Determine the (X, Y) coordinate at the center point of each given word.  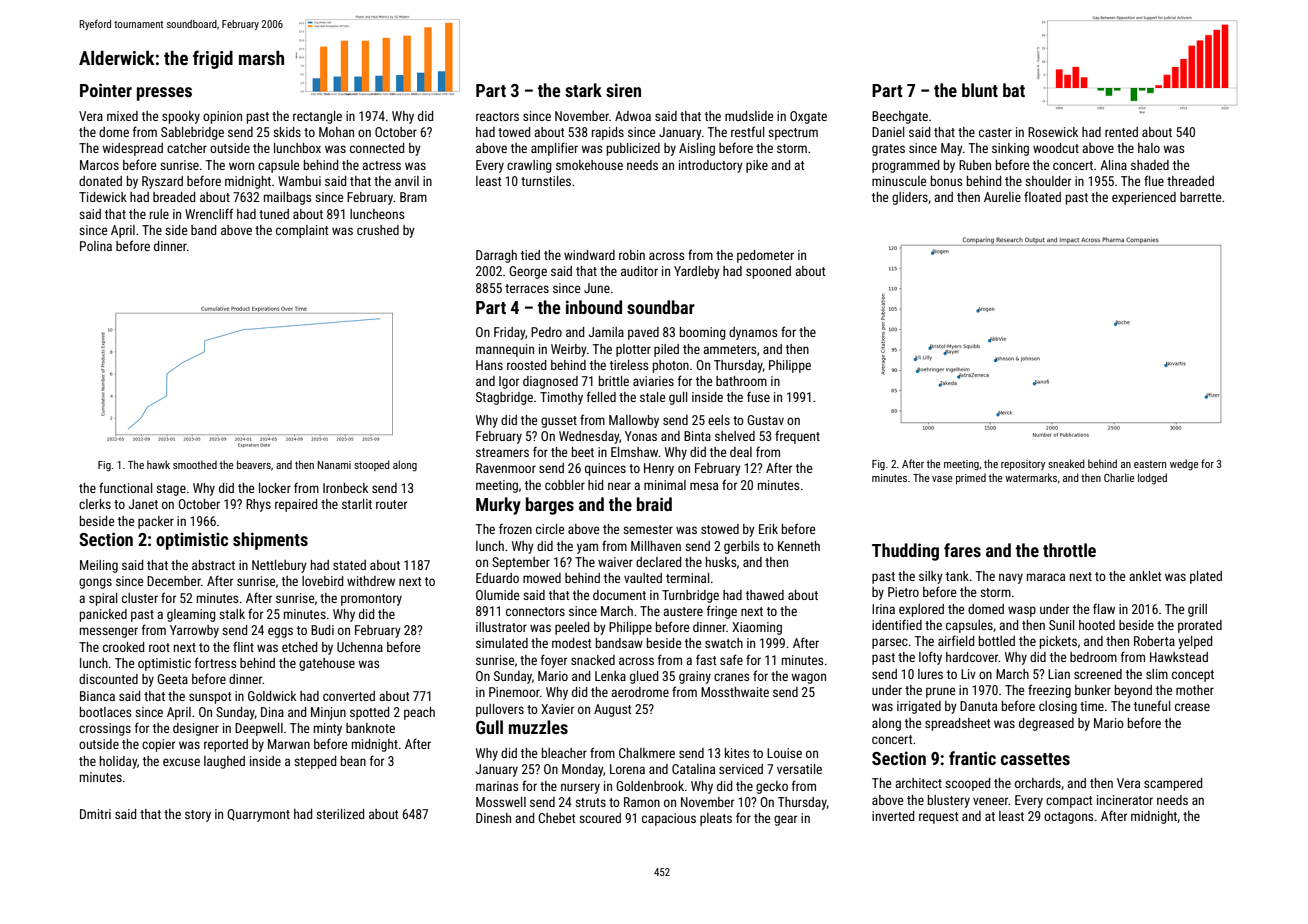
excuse (181, 762)
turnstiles (546, 181)
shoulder (1048, 181)
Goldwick (272, 696)
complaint (302, 231)
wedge (1184, 465)
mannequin (505, 350)
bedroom (1093, 657)
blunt (980, 90)
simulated (502, 643)
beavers (254, 464)
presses (164, 94)
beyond (1133, 691)
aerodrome (640, 692)
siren (623, 90)
